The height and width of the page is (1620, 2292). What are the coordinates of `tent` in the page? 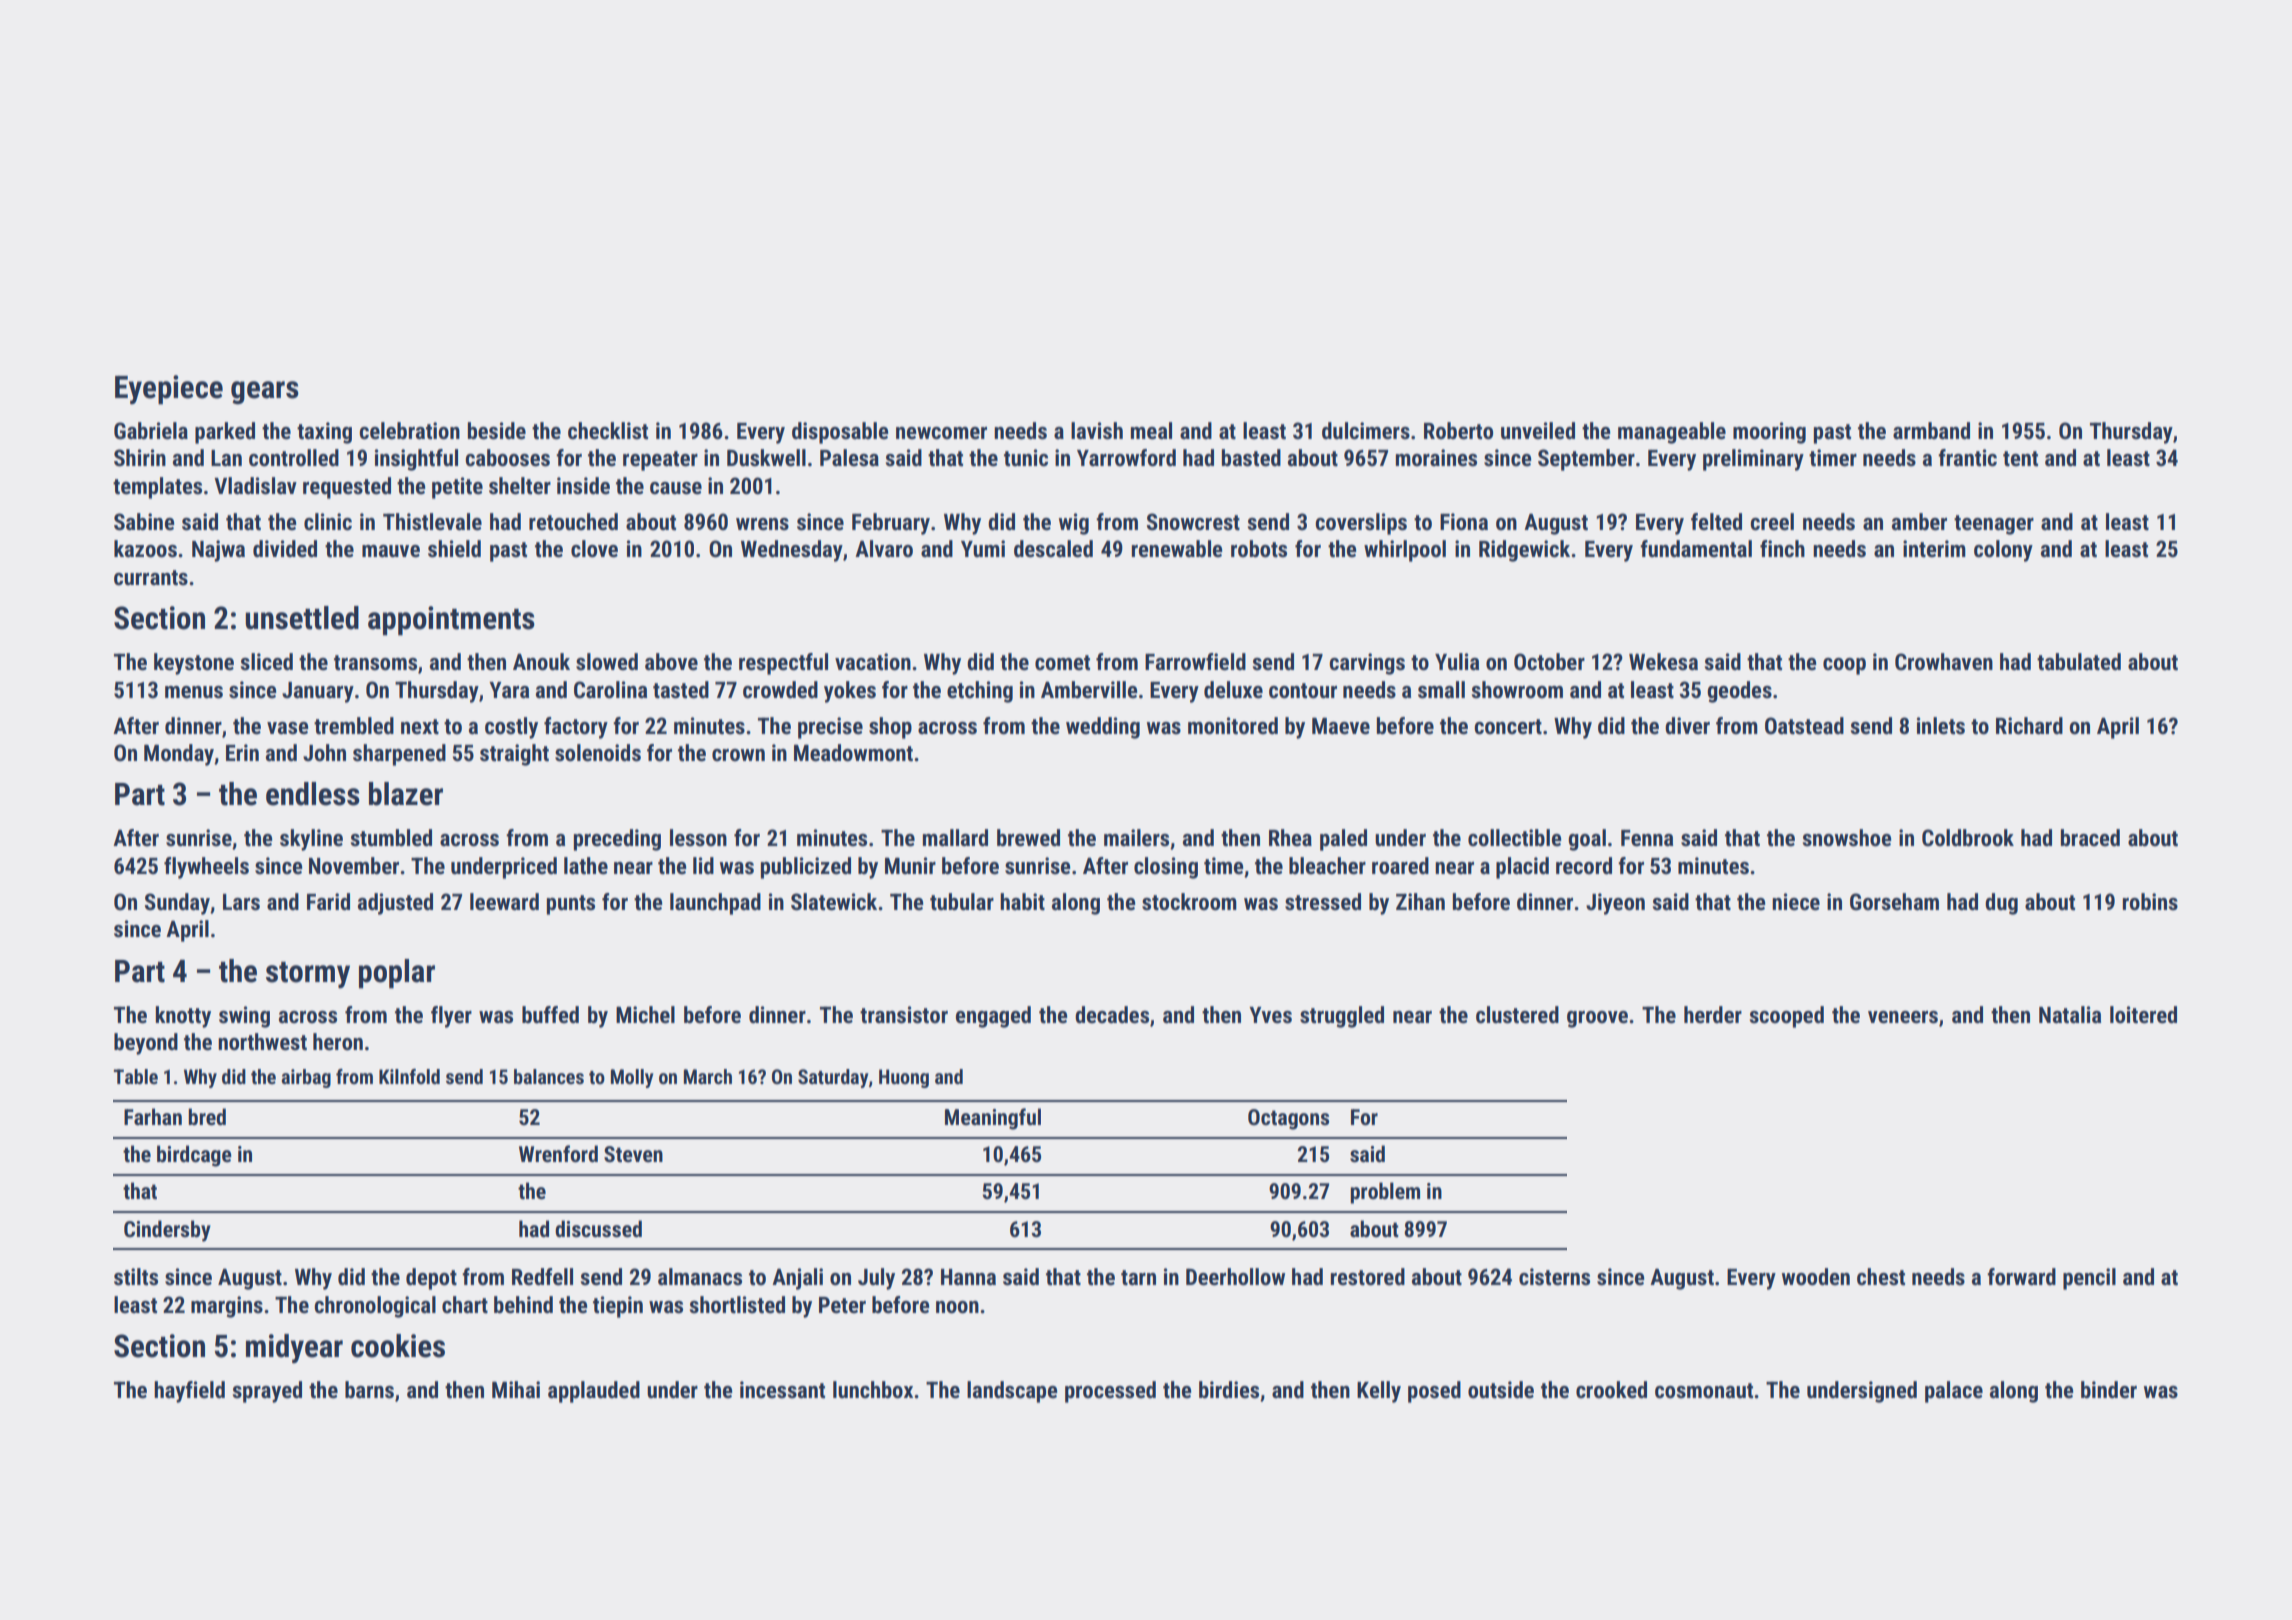 It's located at (2020, 459).
